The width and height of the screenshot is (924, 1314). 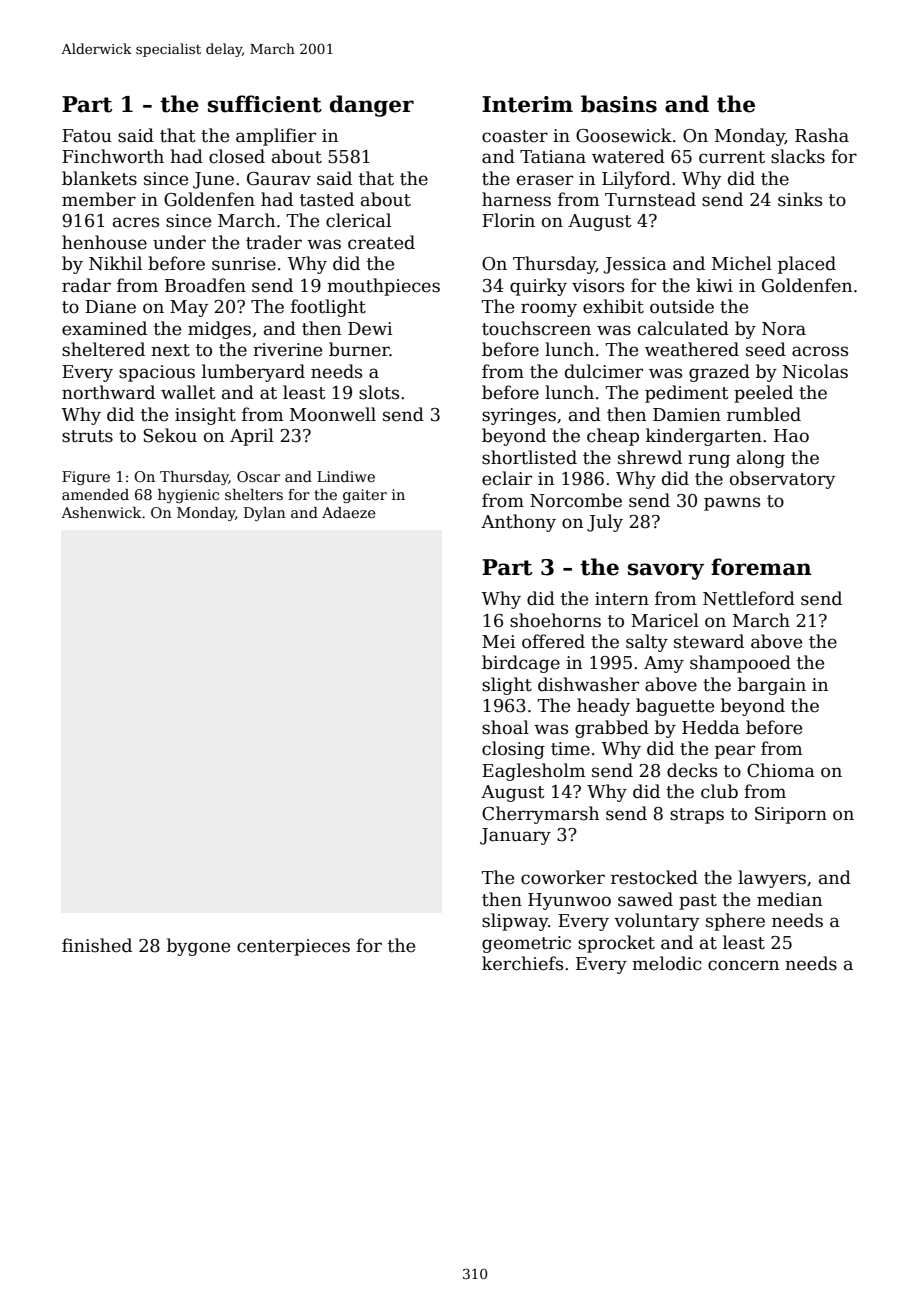 What do you see at coordinates (619, 104) in the screenshot?
I see `basins` at bounding box center [619, 104].
